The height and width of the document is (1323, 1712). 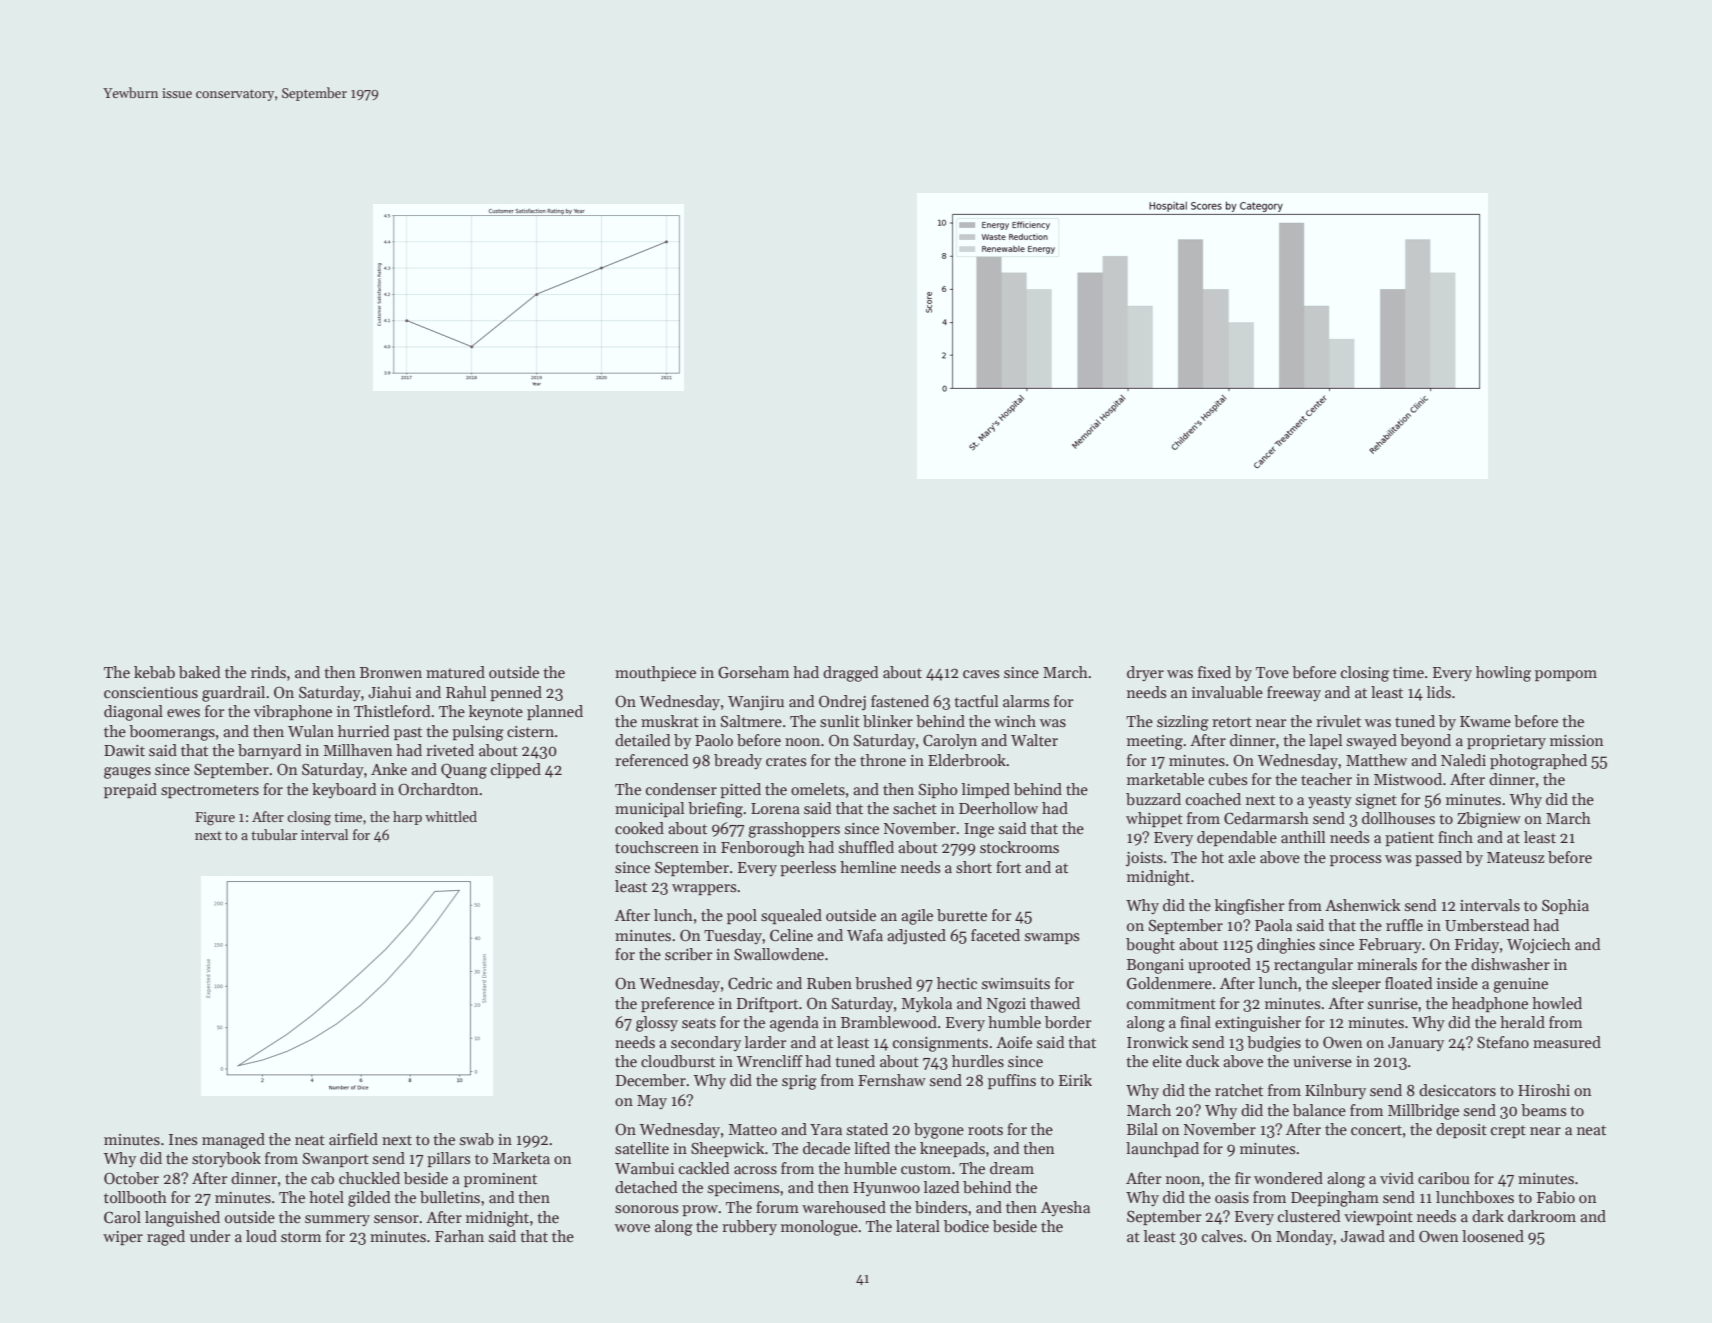 I want to click on Bronwen, so click(x=391, y=672).
